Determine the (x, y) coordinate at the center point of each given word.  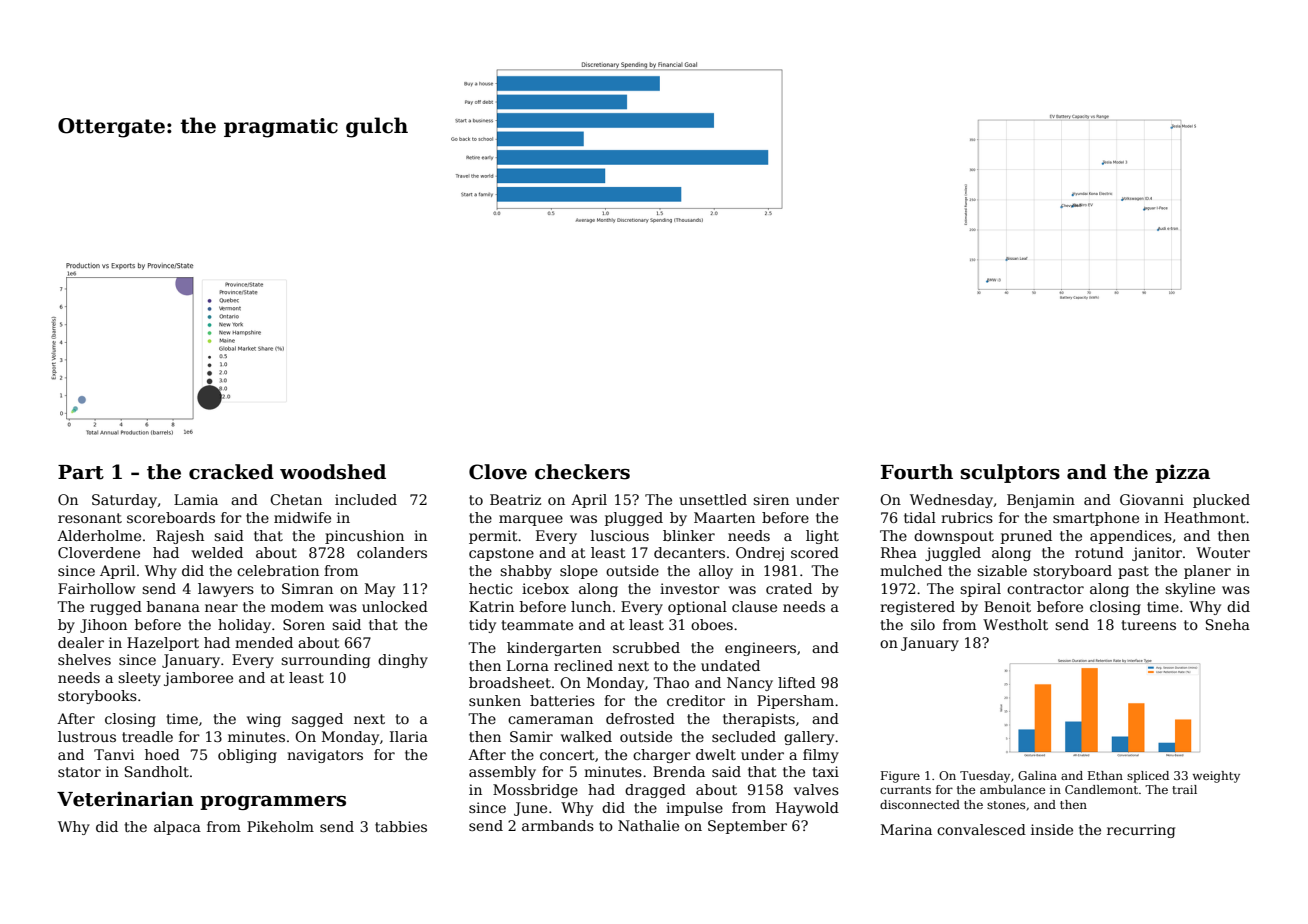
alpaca (177, 828)
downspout (954, 537)
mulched (911, 570)
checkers (582, 472)
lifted (797, 682)
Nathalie (648, 825)
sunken (495, 700)
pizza (1182, 473)
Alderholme (99, 535)
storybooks (97, 697)
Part (81, 472)
